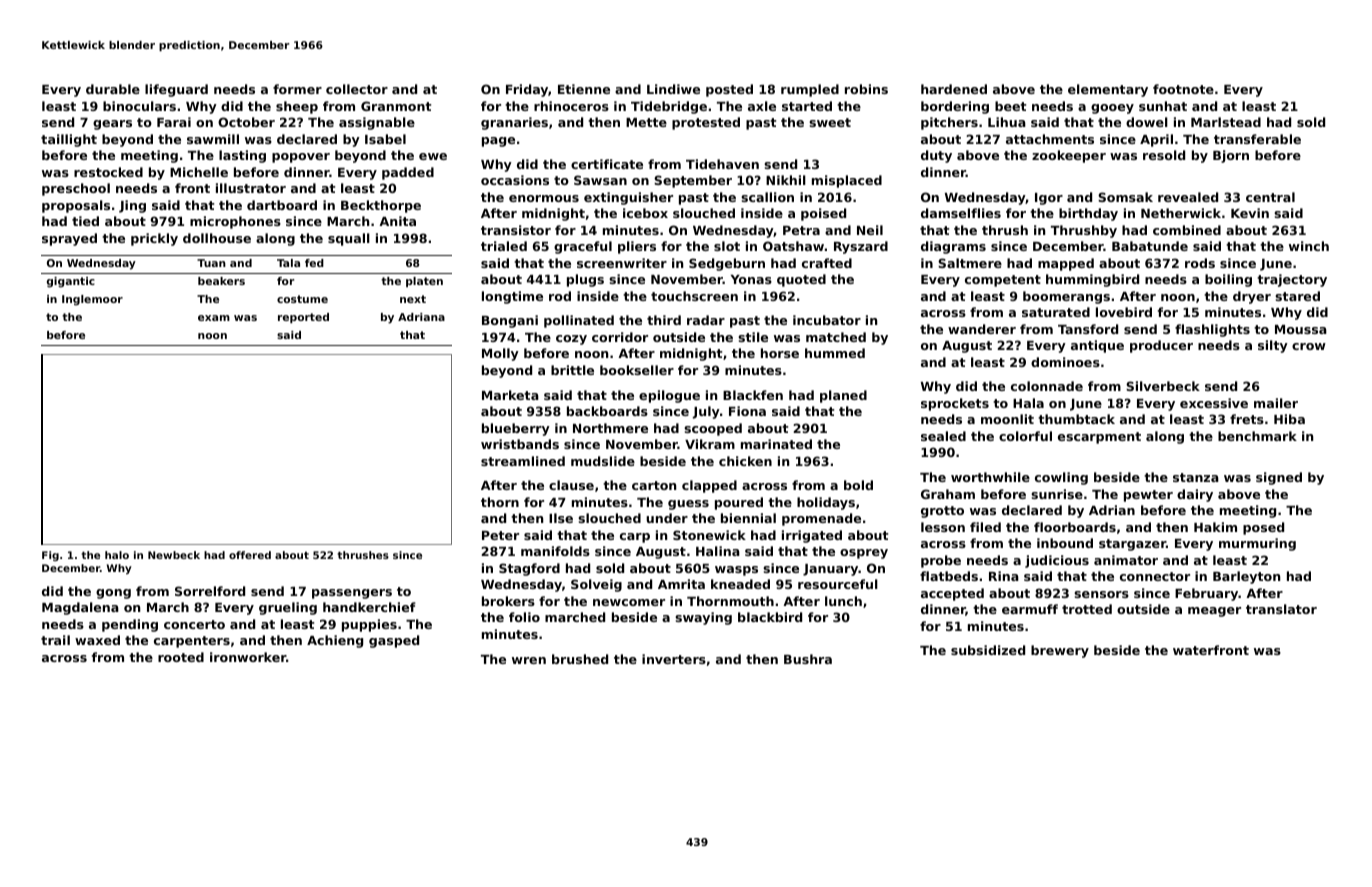  I want to click on Fig, so click(50, 556).
